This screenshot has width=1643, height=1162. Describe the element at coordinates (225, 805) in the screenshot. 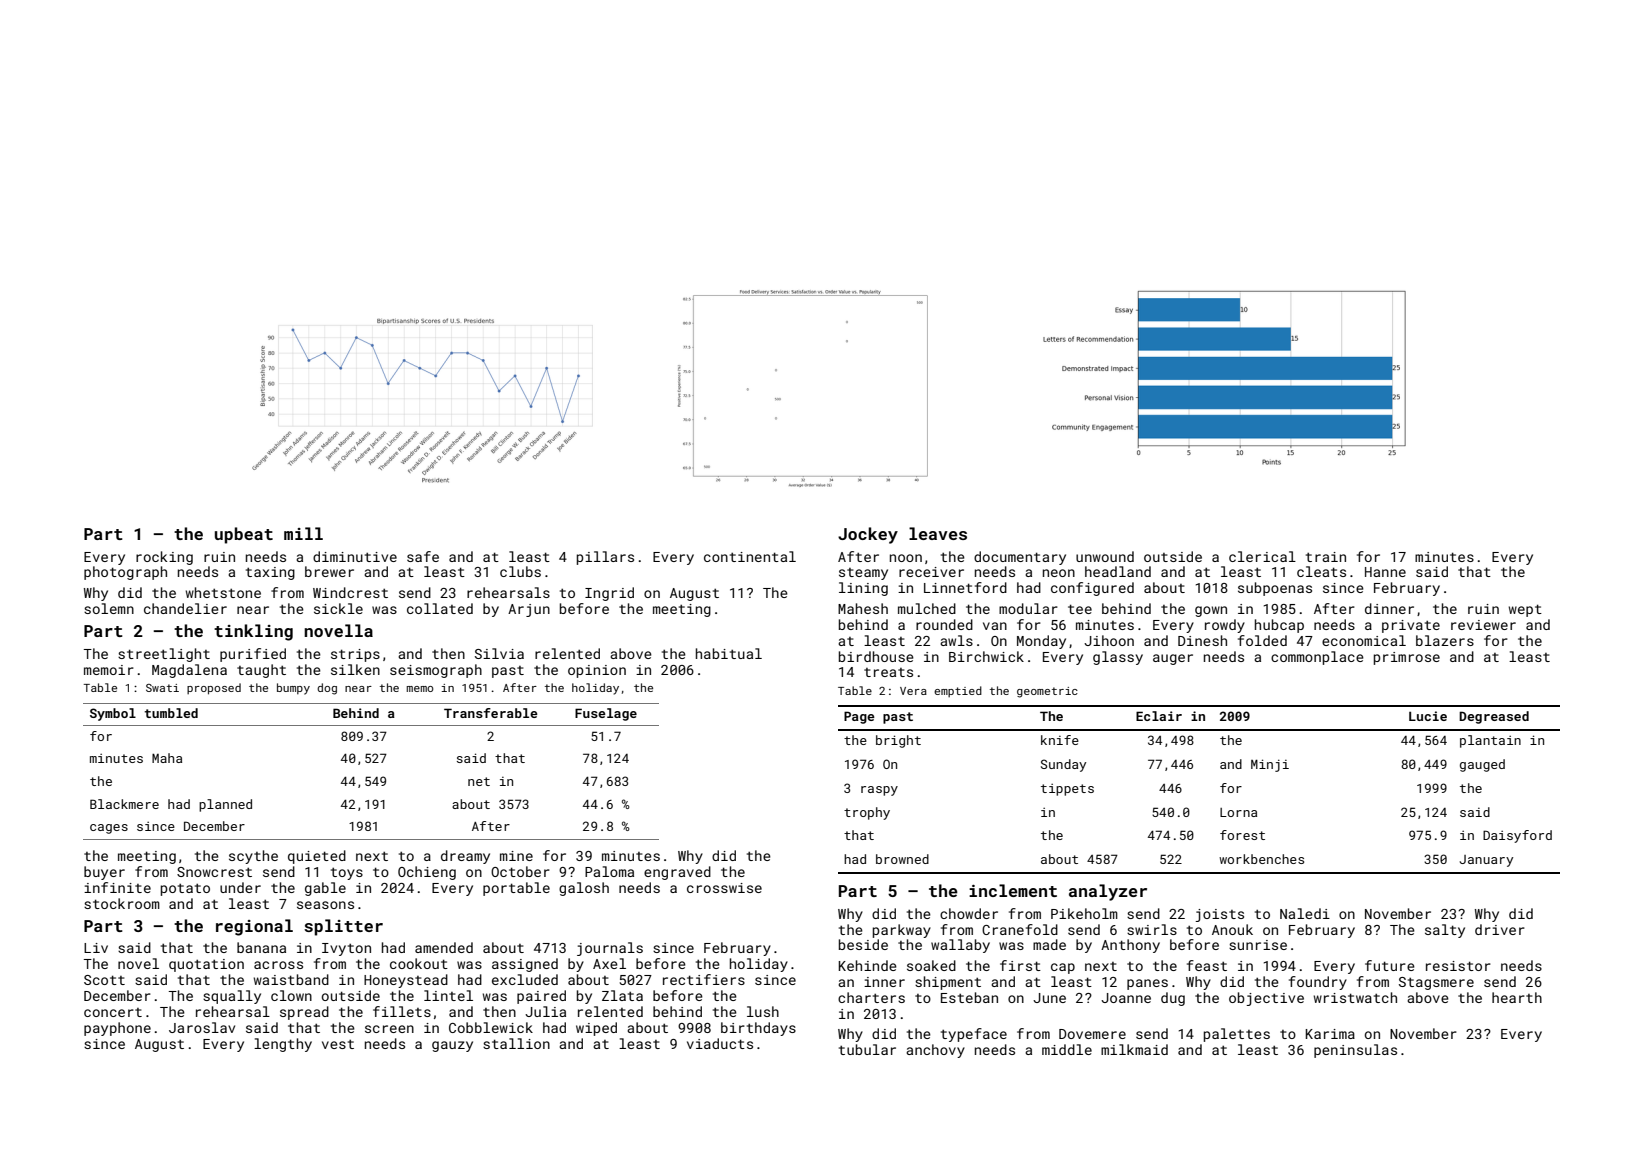

I see `planned` at that location.
